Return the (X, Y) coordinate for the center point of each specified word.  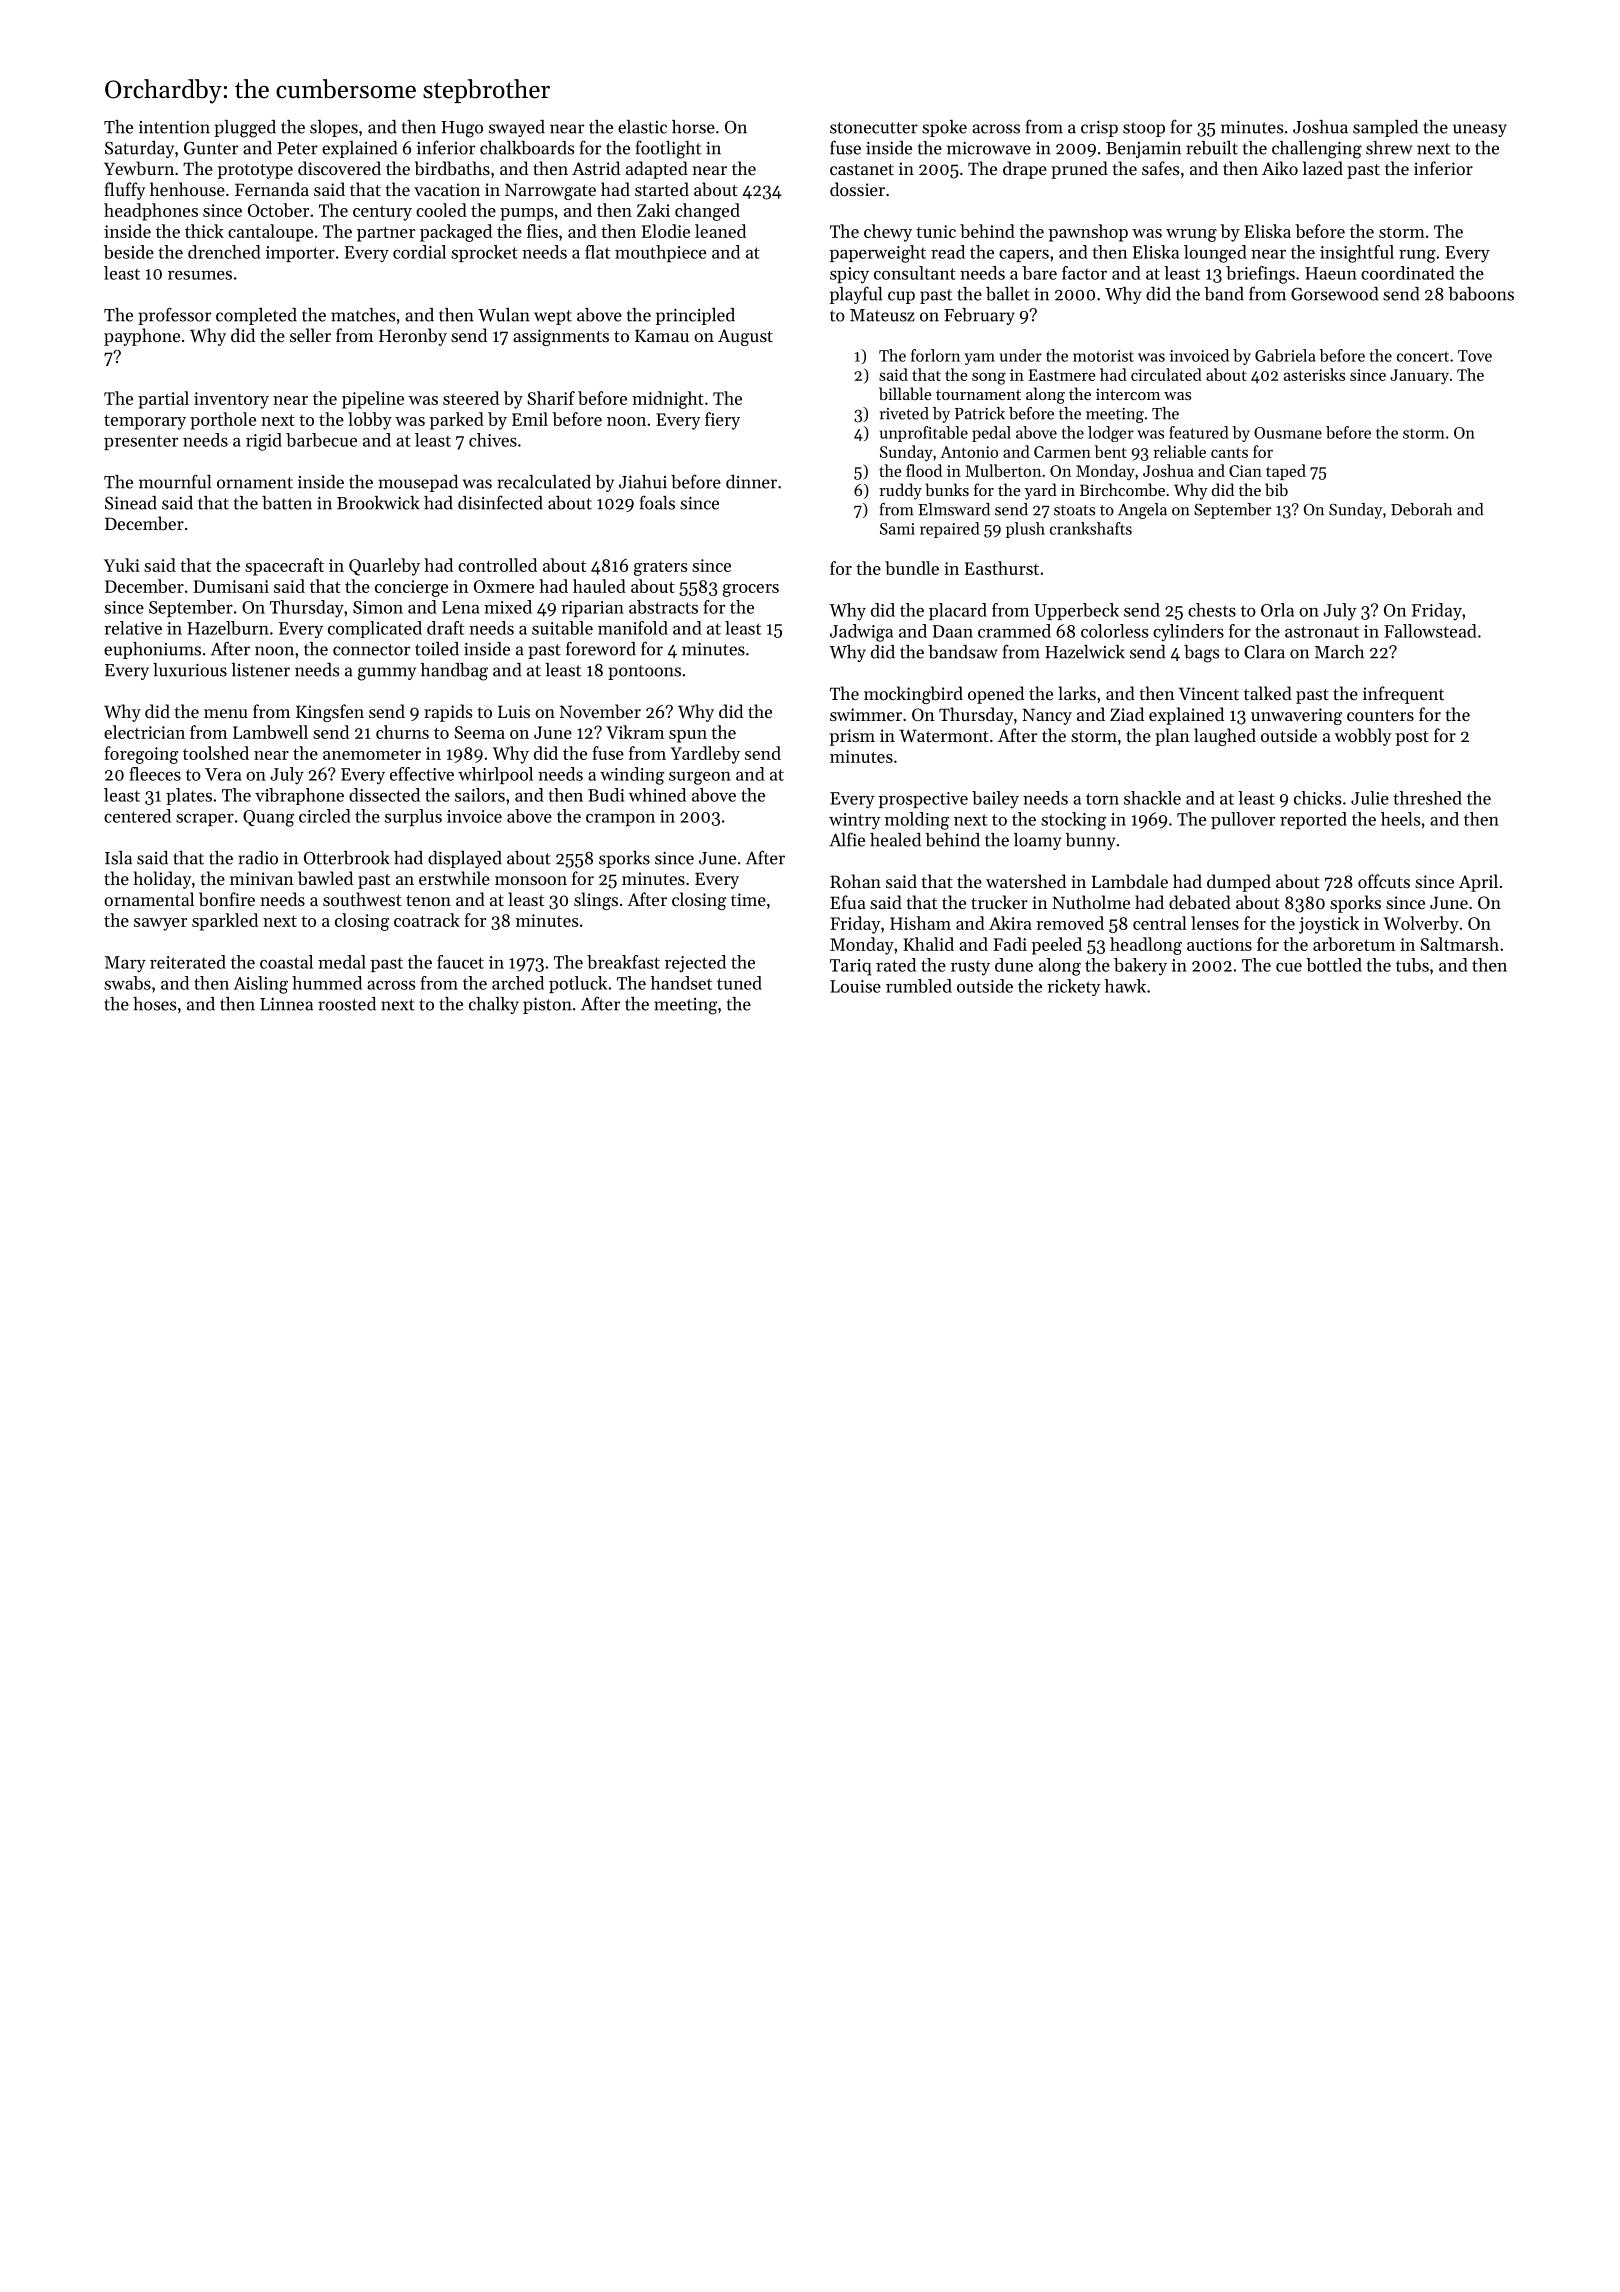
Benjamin (1143, 150)
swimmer (866, 714)
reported (1313, 820)
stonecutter (874, 128)
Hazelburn (228, 628)
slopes (334, 128)
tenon (428, 900)
